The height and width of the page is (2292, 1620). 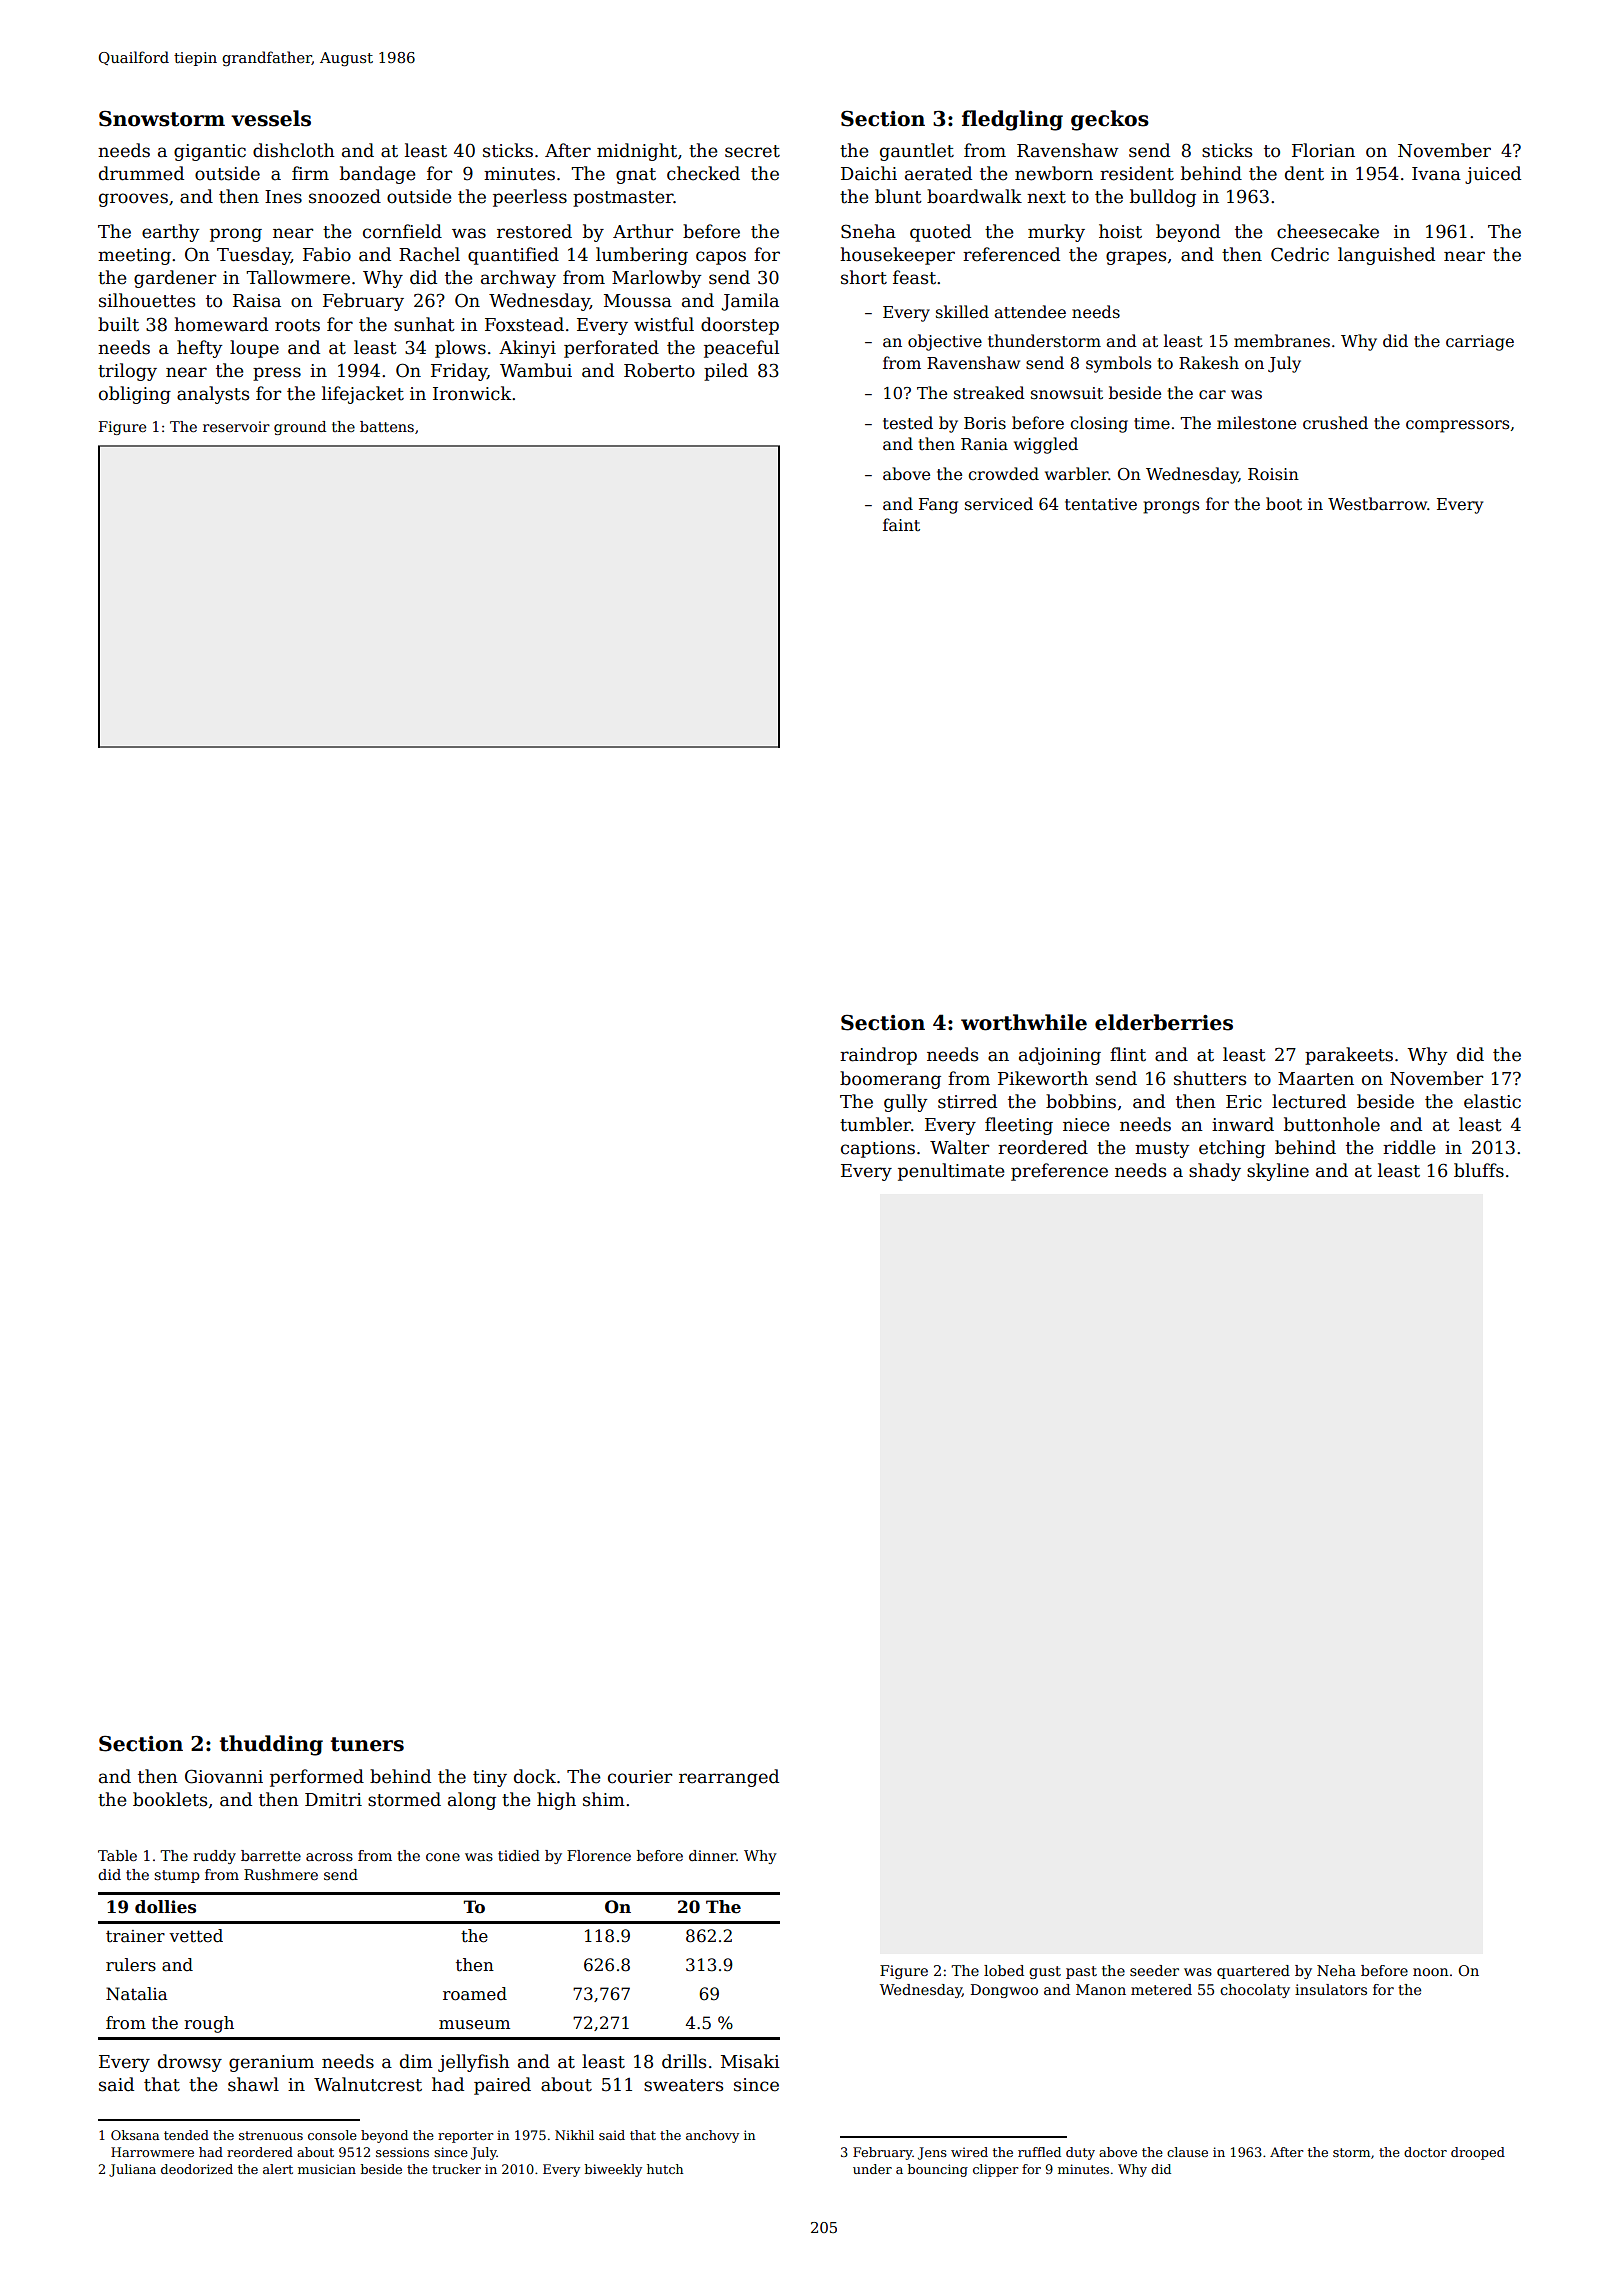 What do you see at coordinates (729, 1778) in the page?
I see `rearranged` at bounding box center [729, 1778].
